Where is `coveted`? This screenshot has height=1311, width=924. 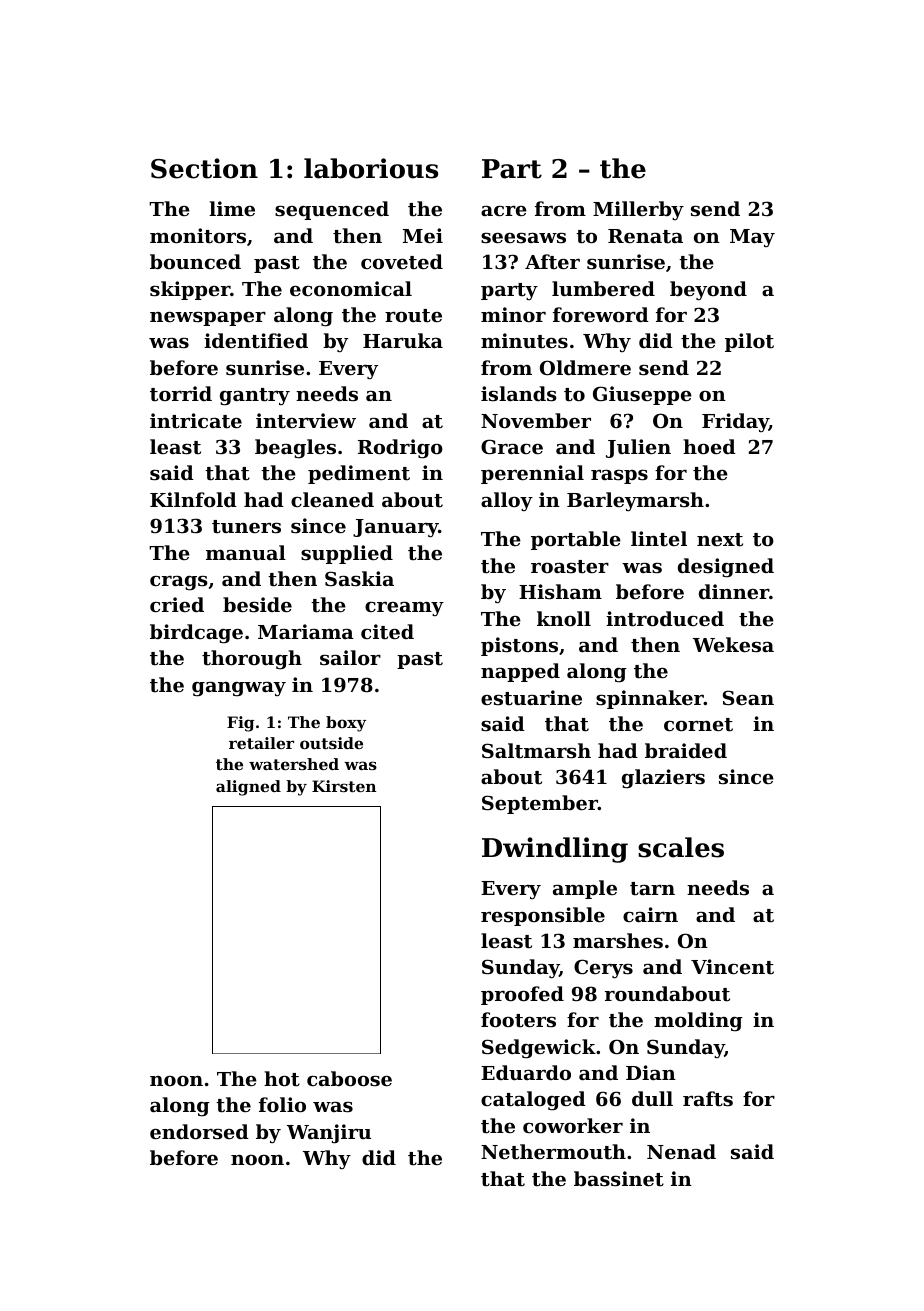
coveted is located at coordinates (402, 261).
